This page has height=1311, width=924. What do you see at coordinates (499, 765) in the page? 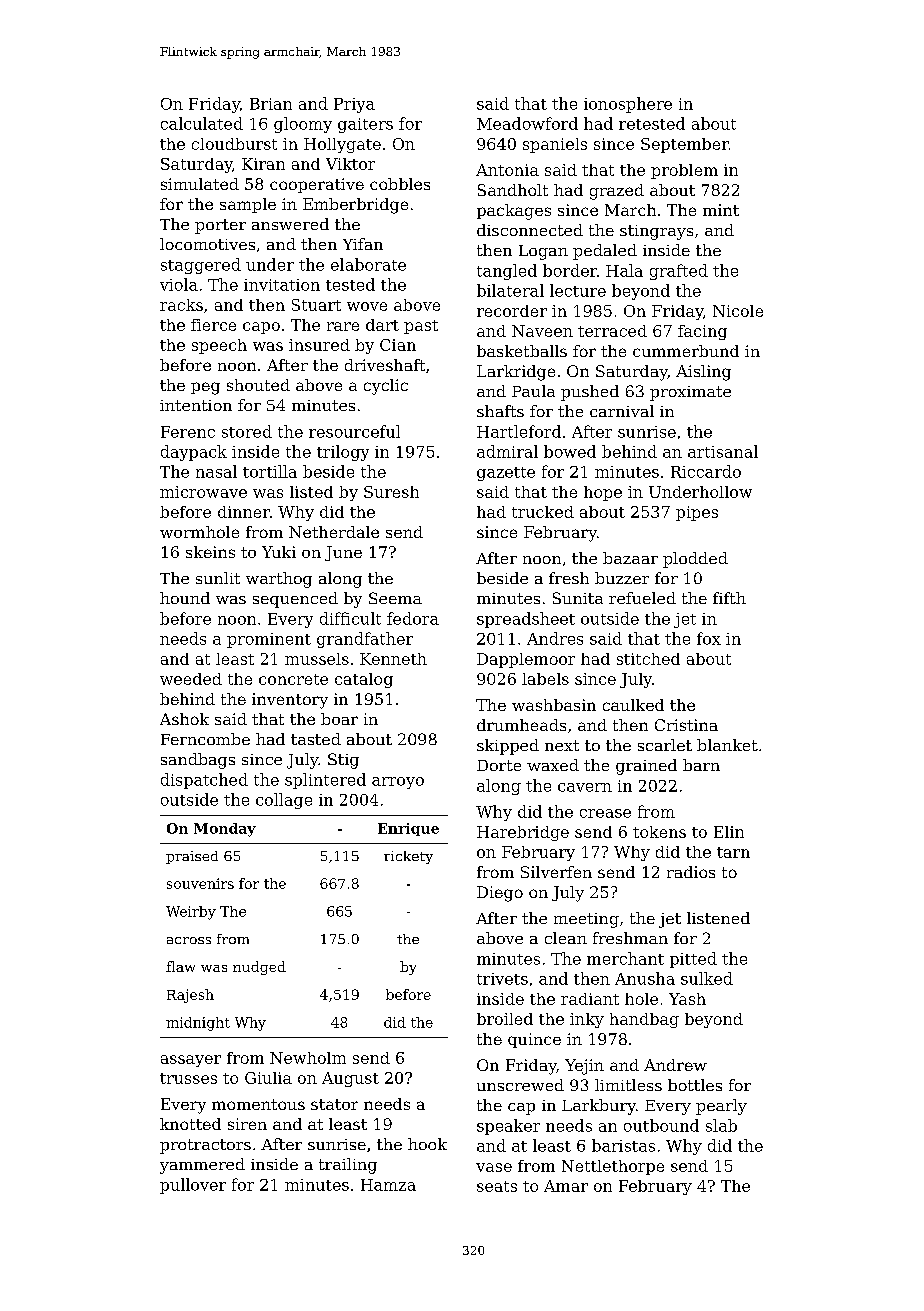
I see `Dorte` at bounding box center [499, 765].
